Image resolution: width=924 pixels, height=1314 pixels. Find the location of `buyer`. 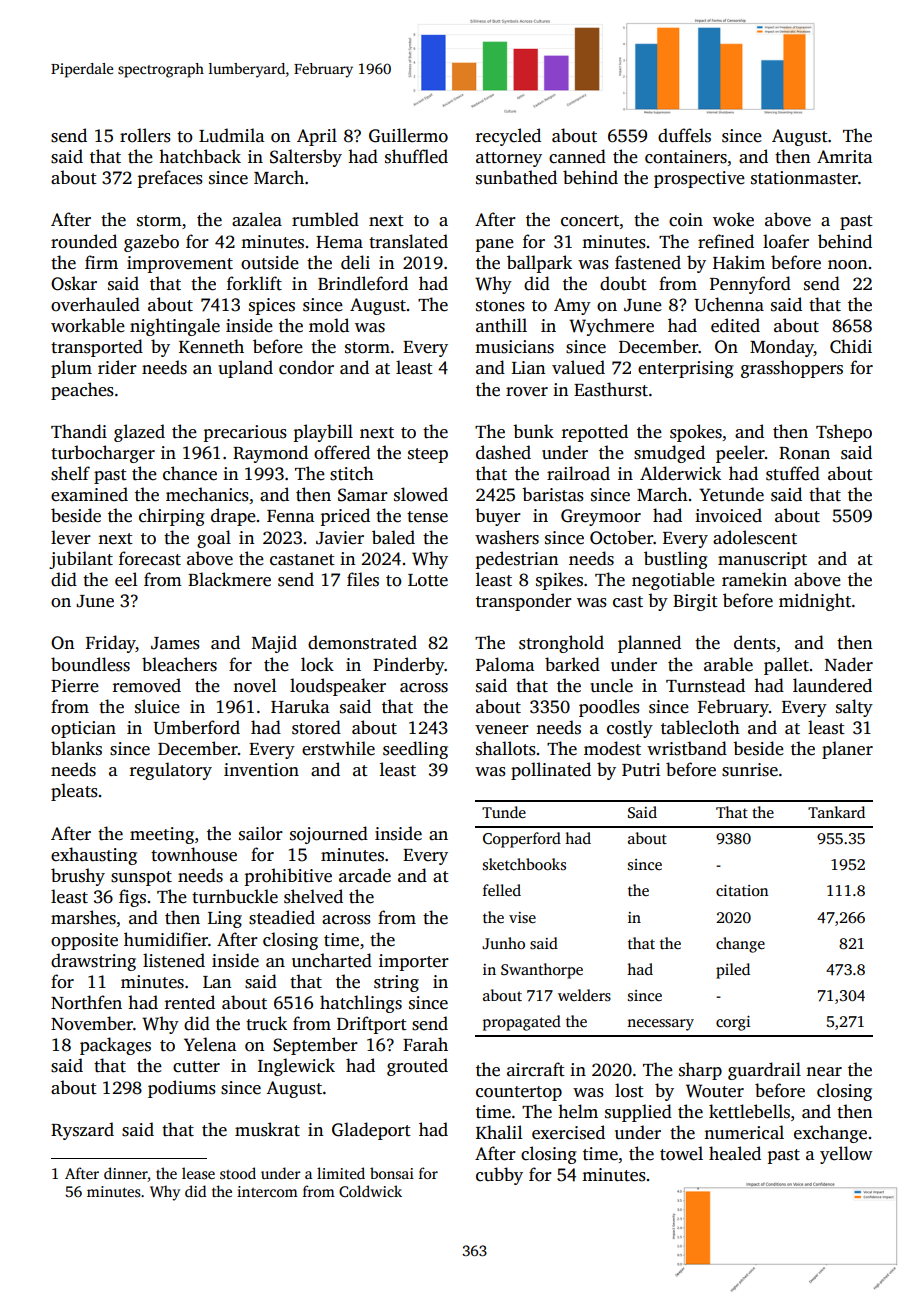

buyer is located at coordinates (498, 517).
